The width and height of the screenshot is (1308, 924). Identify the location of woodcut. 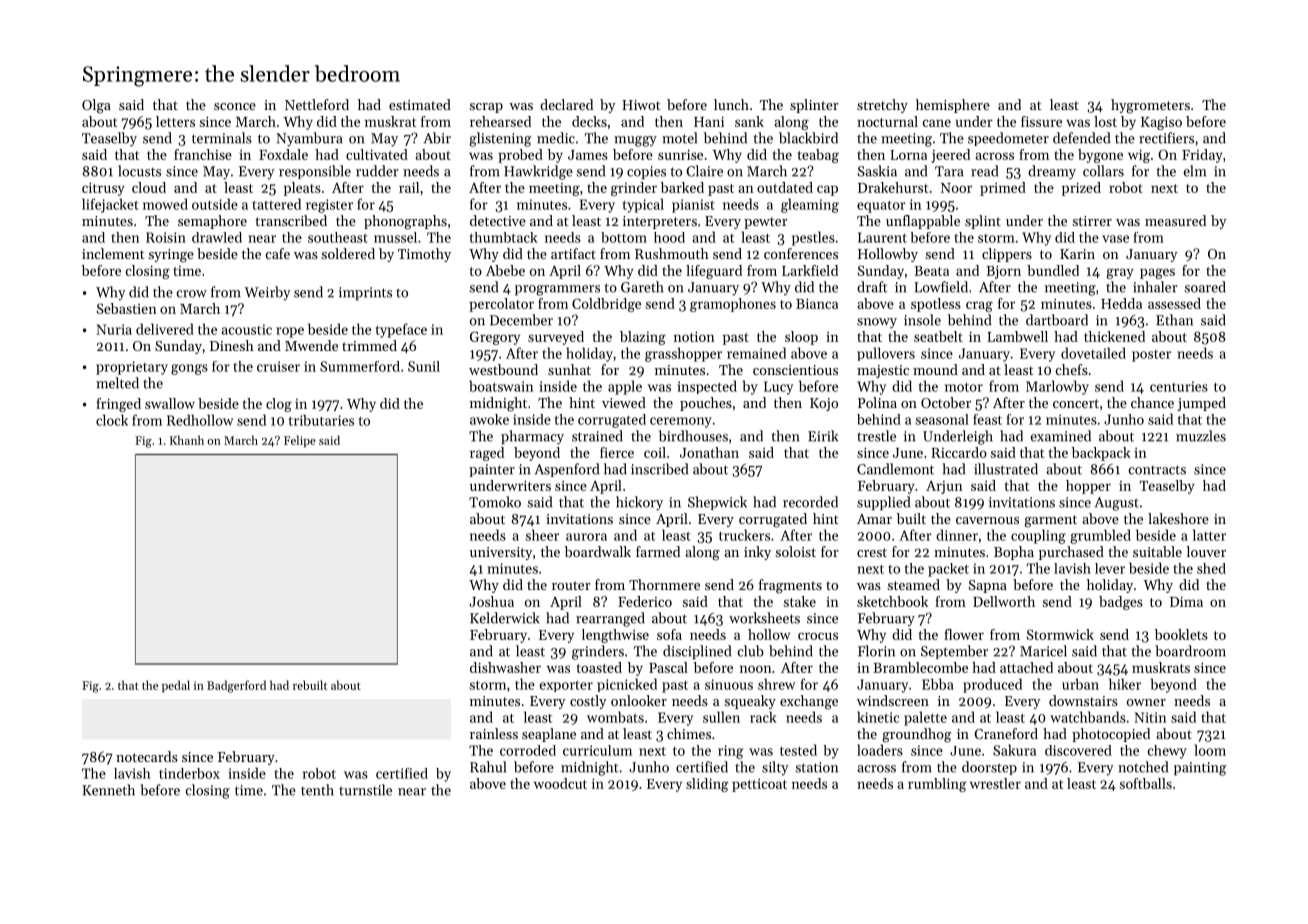
(560, 783).
